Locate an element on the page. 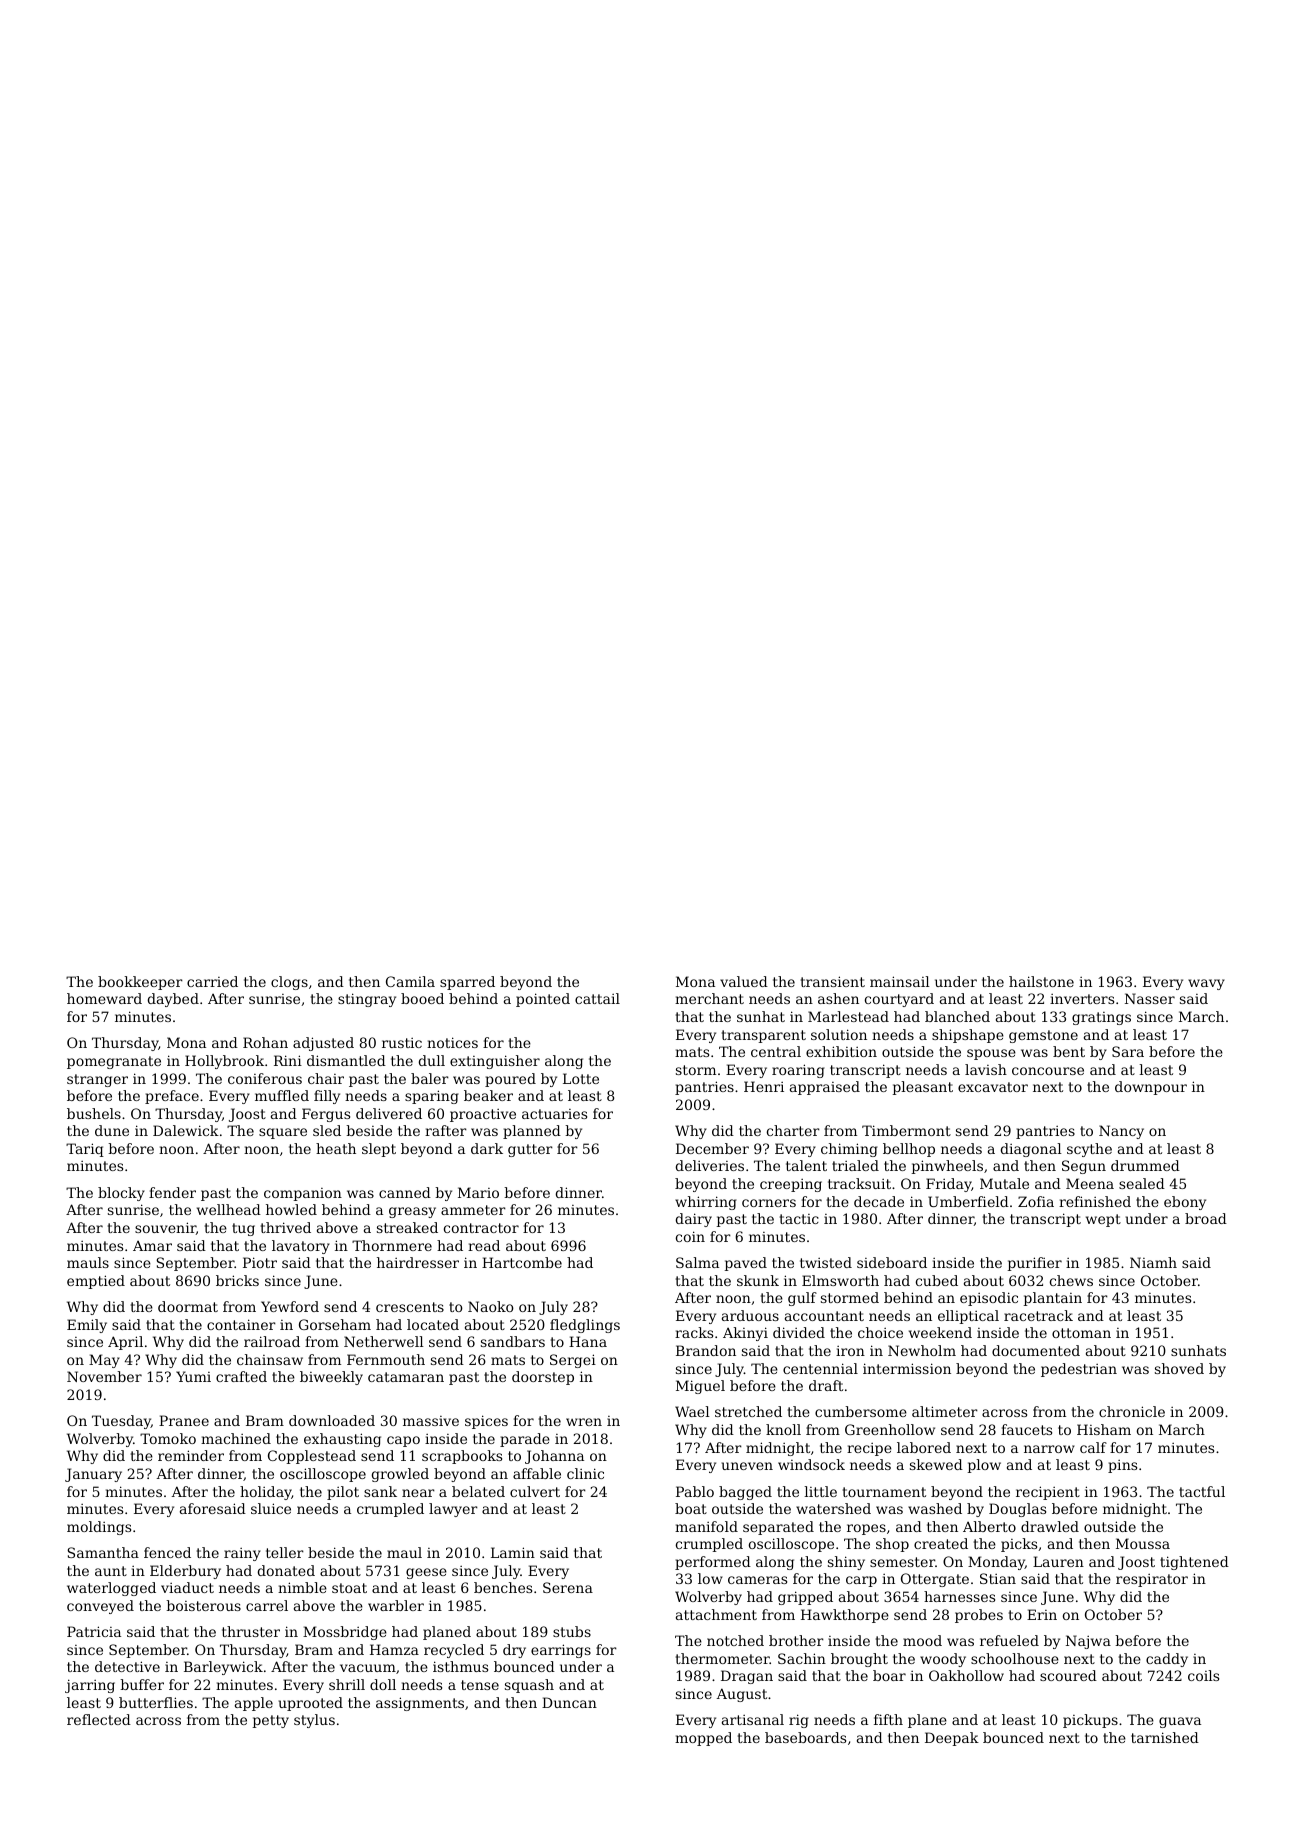  howled is located at coordinates (291, 1209).
